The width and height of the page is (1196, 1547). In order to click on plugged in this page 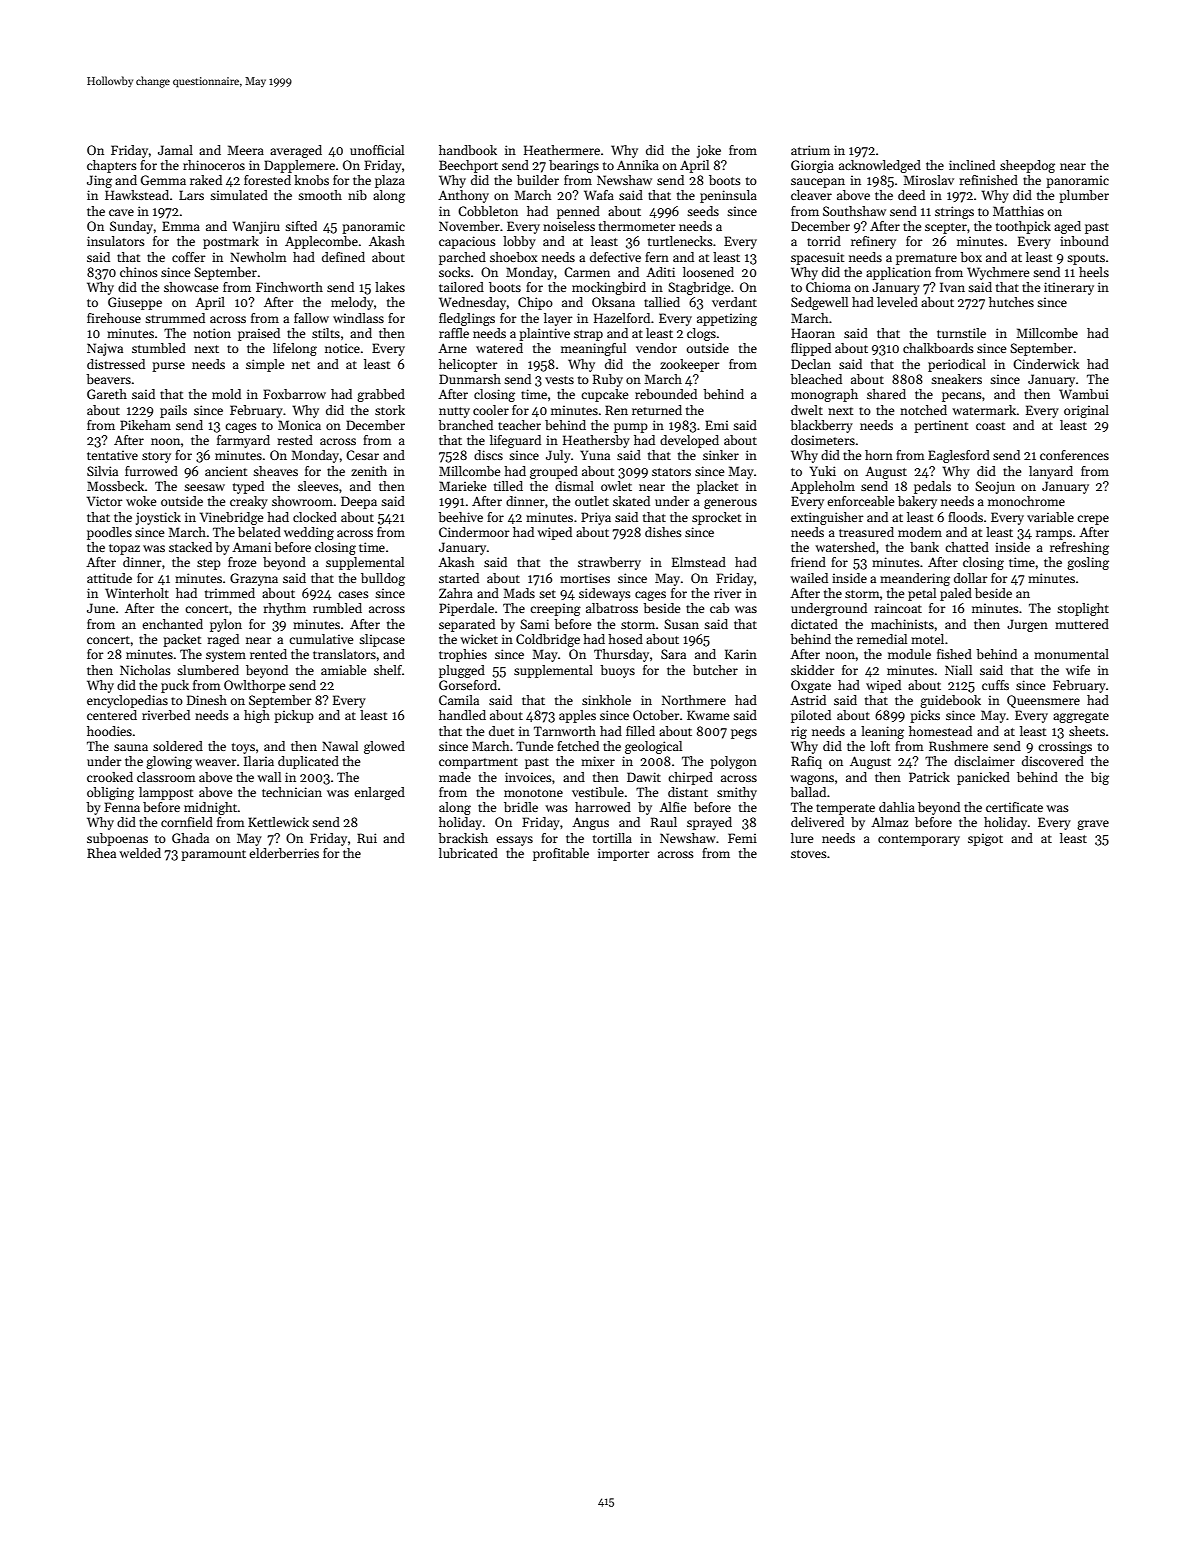, I will do `click(462, 671)`.
